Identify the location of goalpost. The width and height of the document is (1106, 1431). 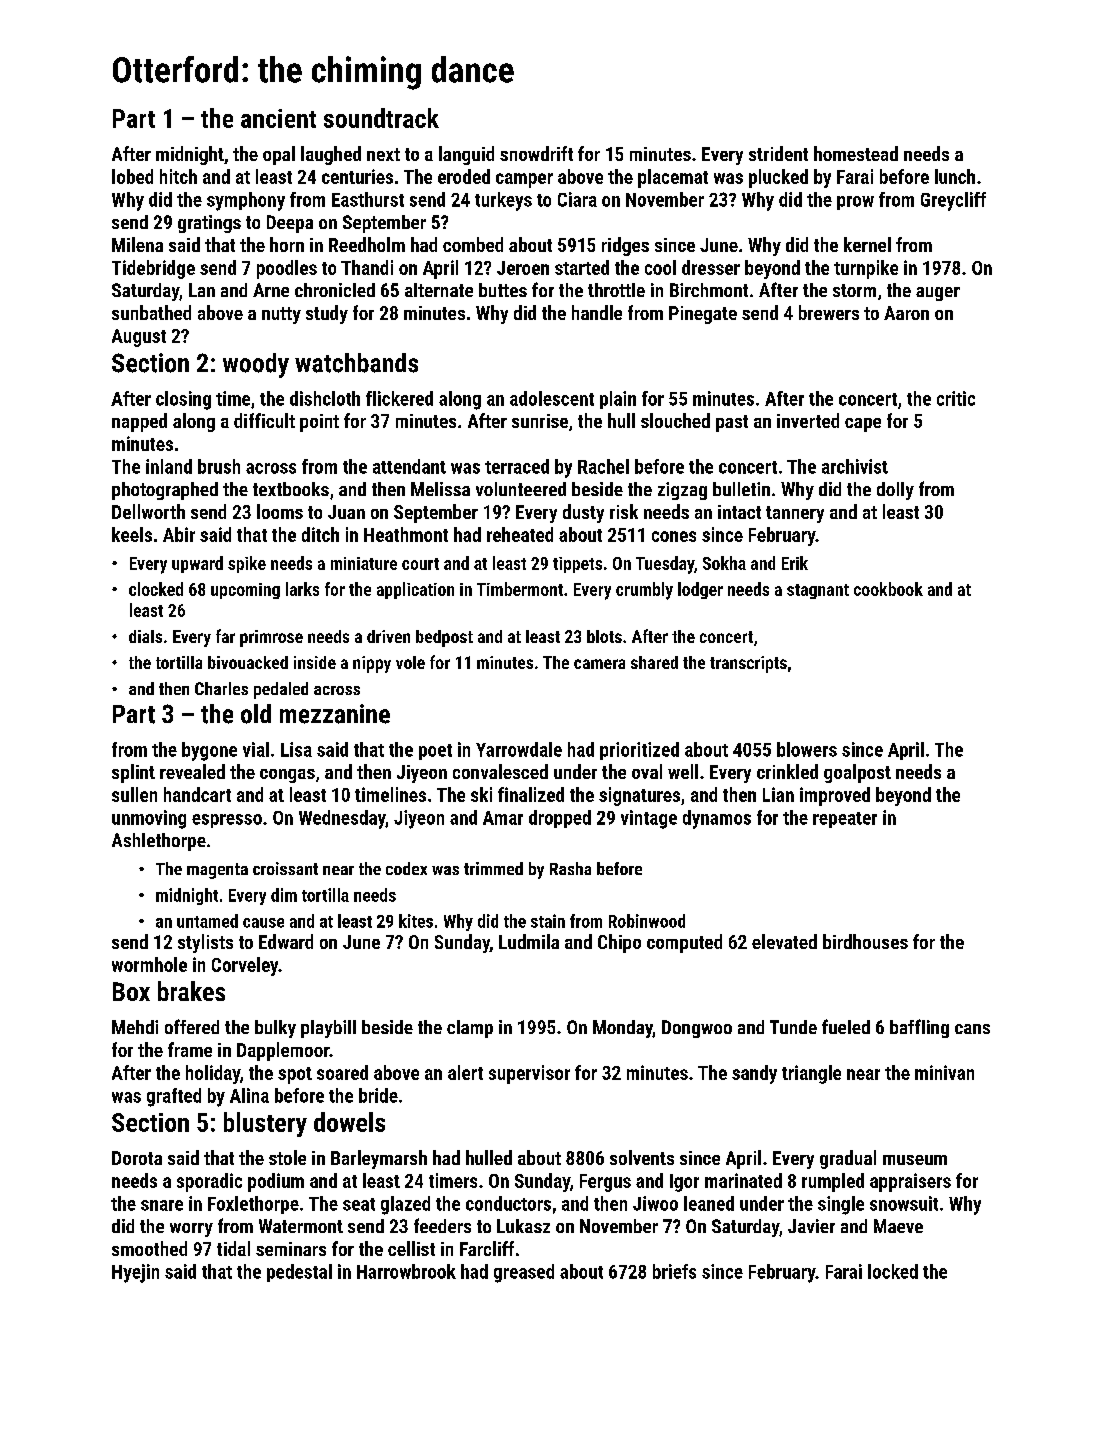
(857, 773).
